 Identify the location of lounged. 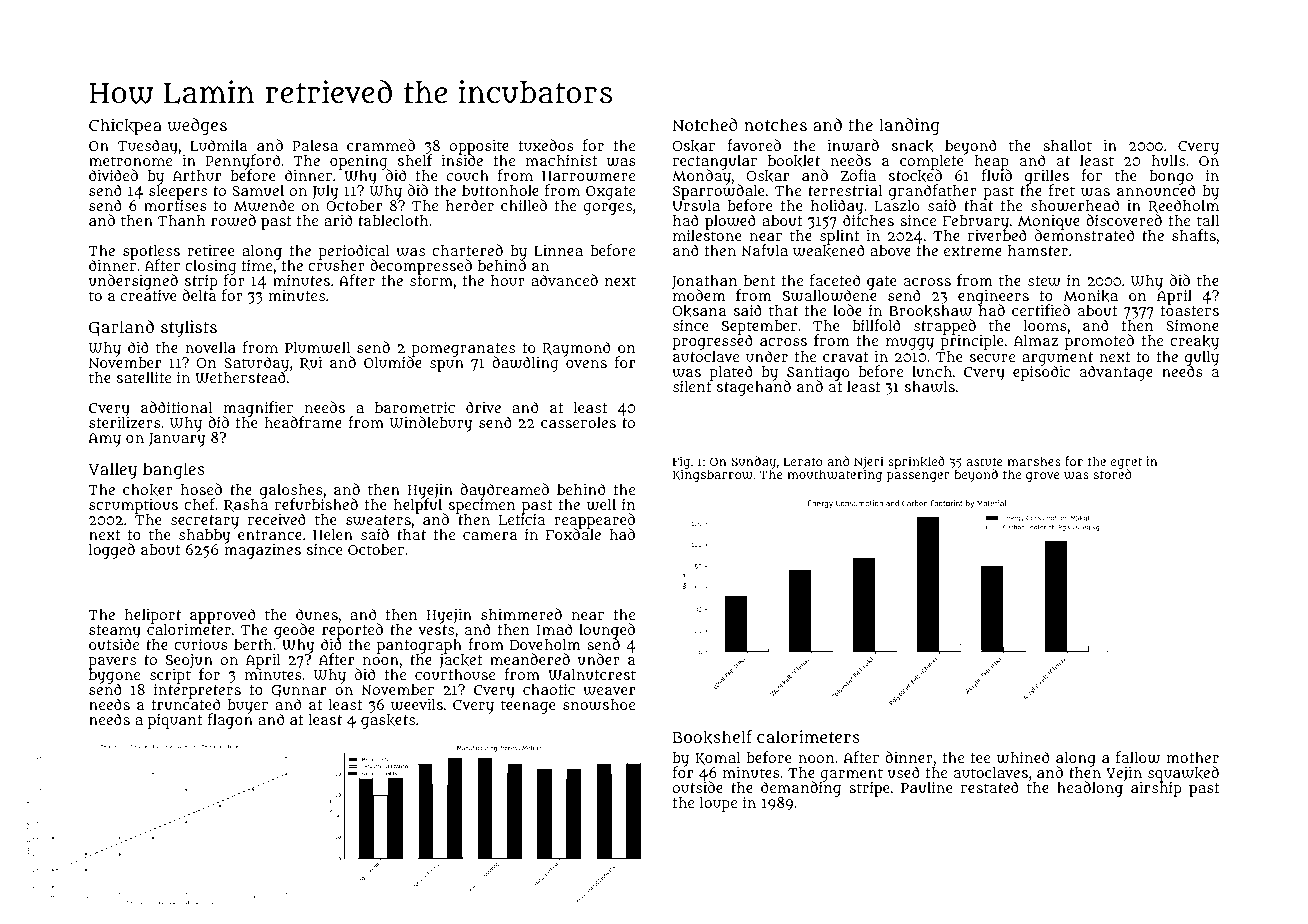
(607, 631).
